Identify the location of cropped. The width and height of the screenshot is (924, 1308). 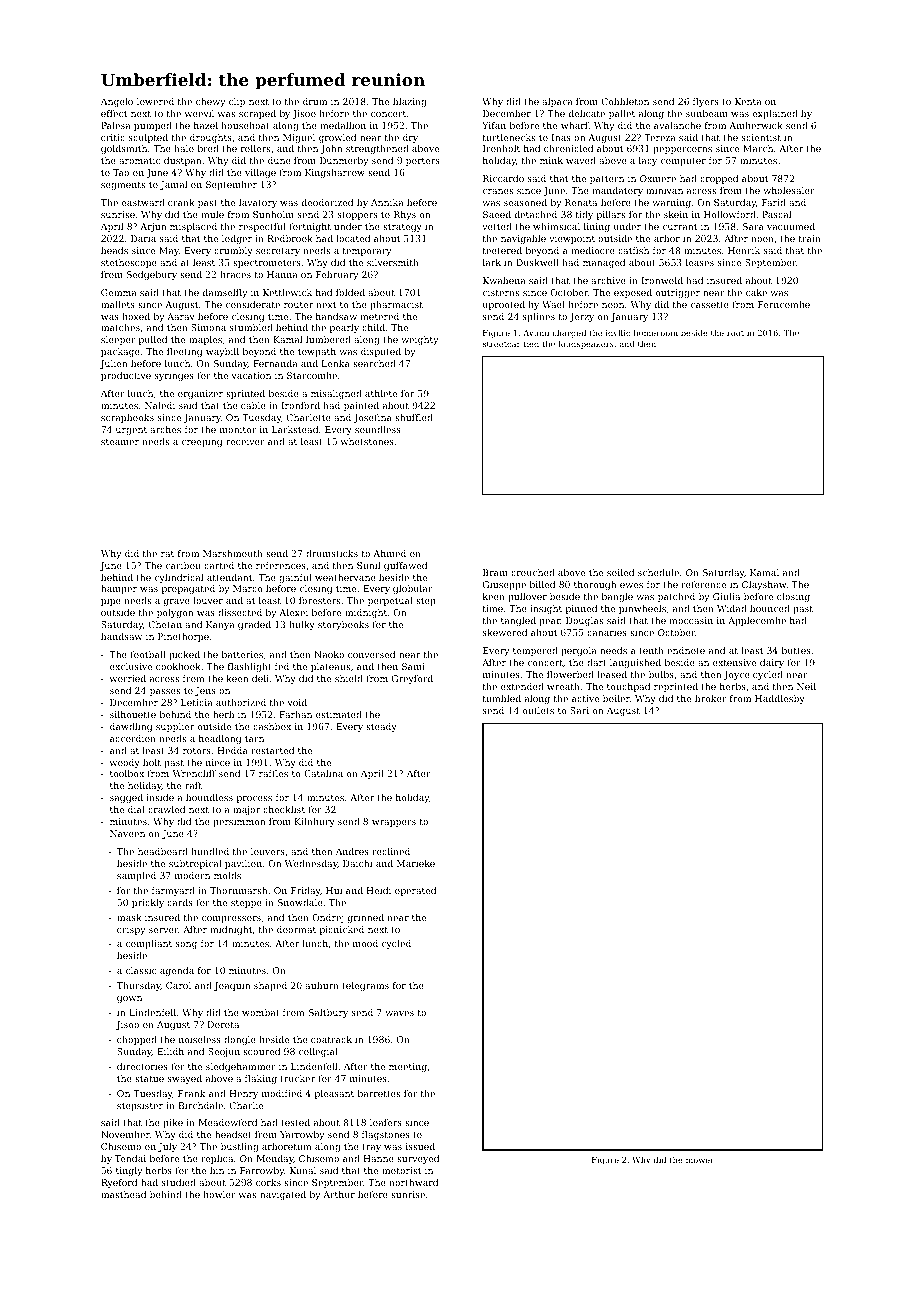
(719, 179).
